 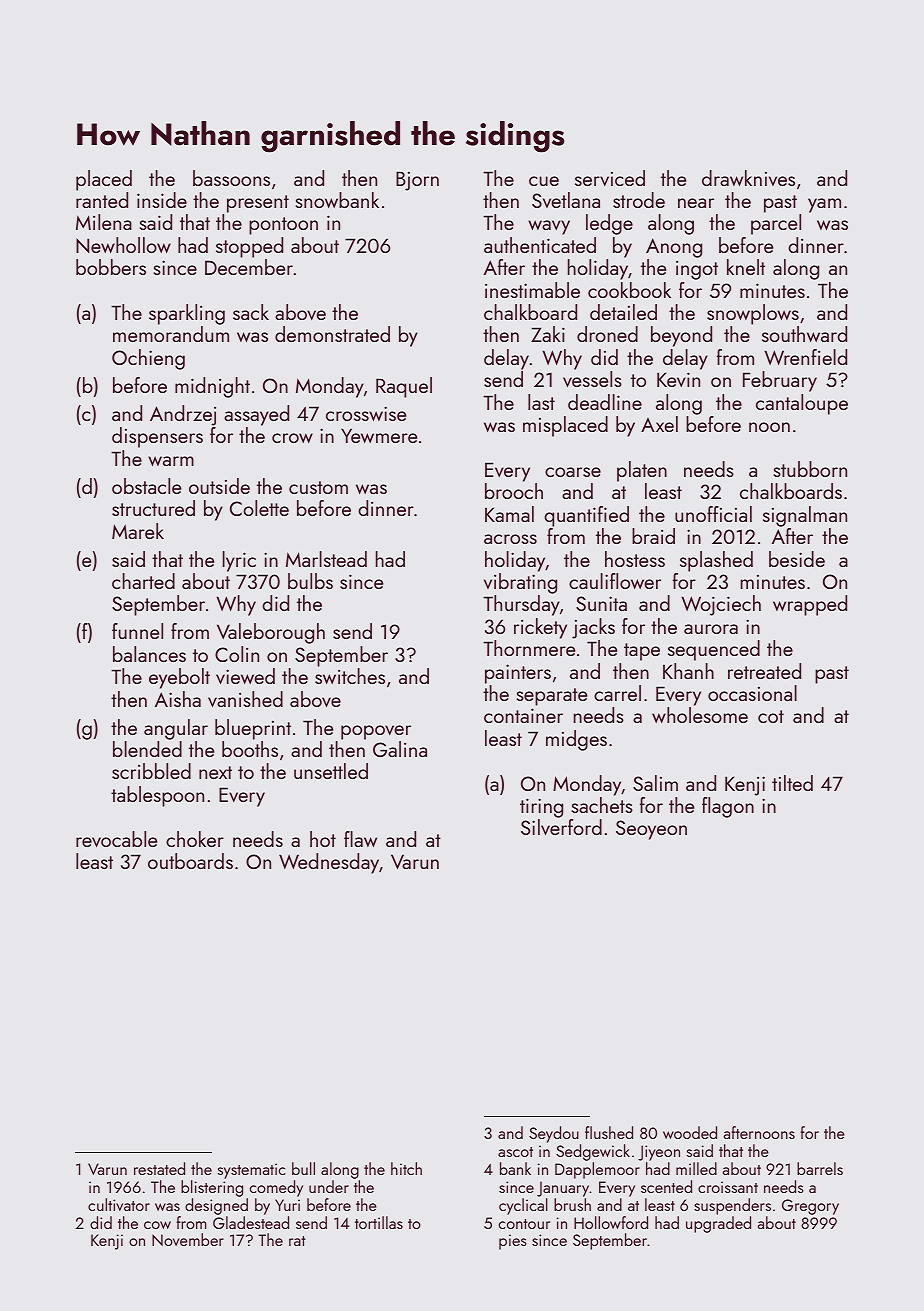 What do you see at coordinates (159, 1168) in the document?
I see `restated` at bounding box center [159, 1168].
